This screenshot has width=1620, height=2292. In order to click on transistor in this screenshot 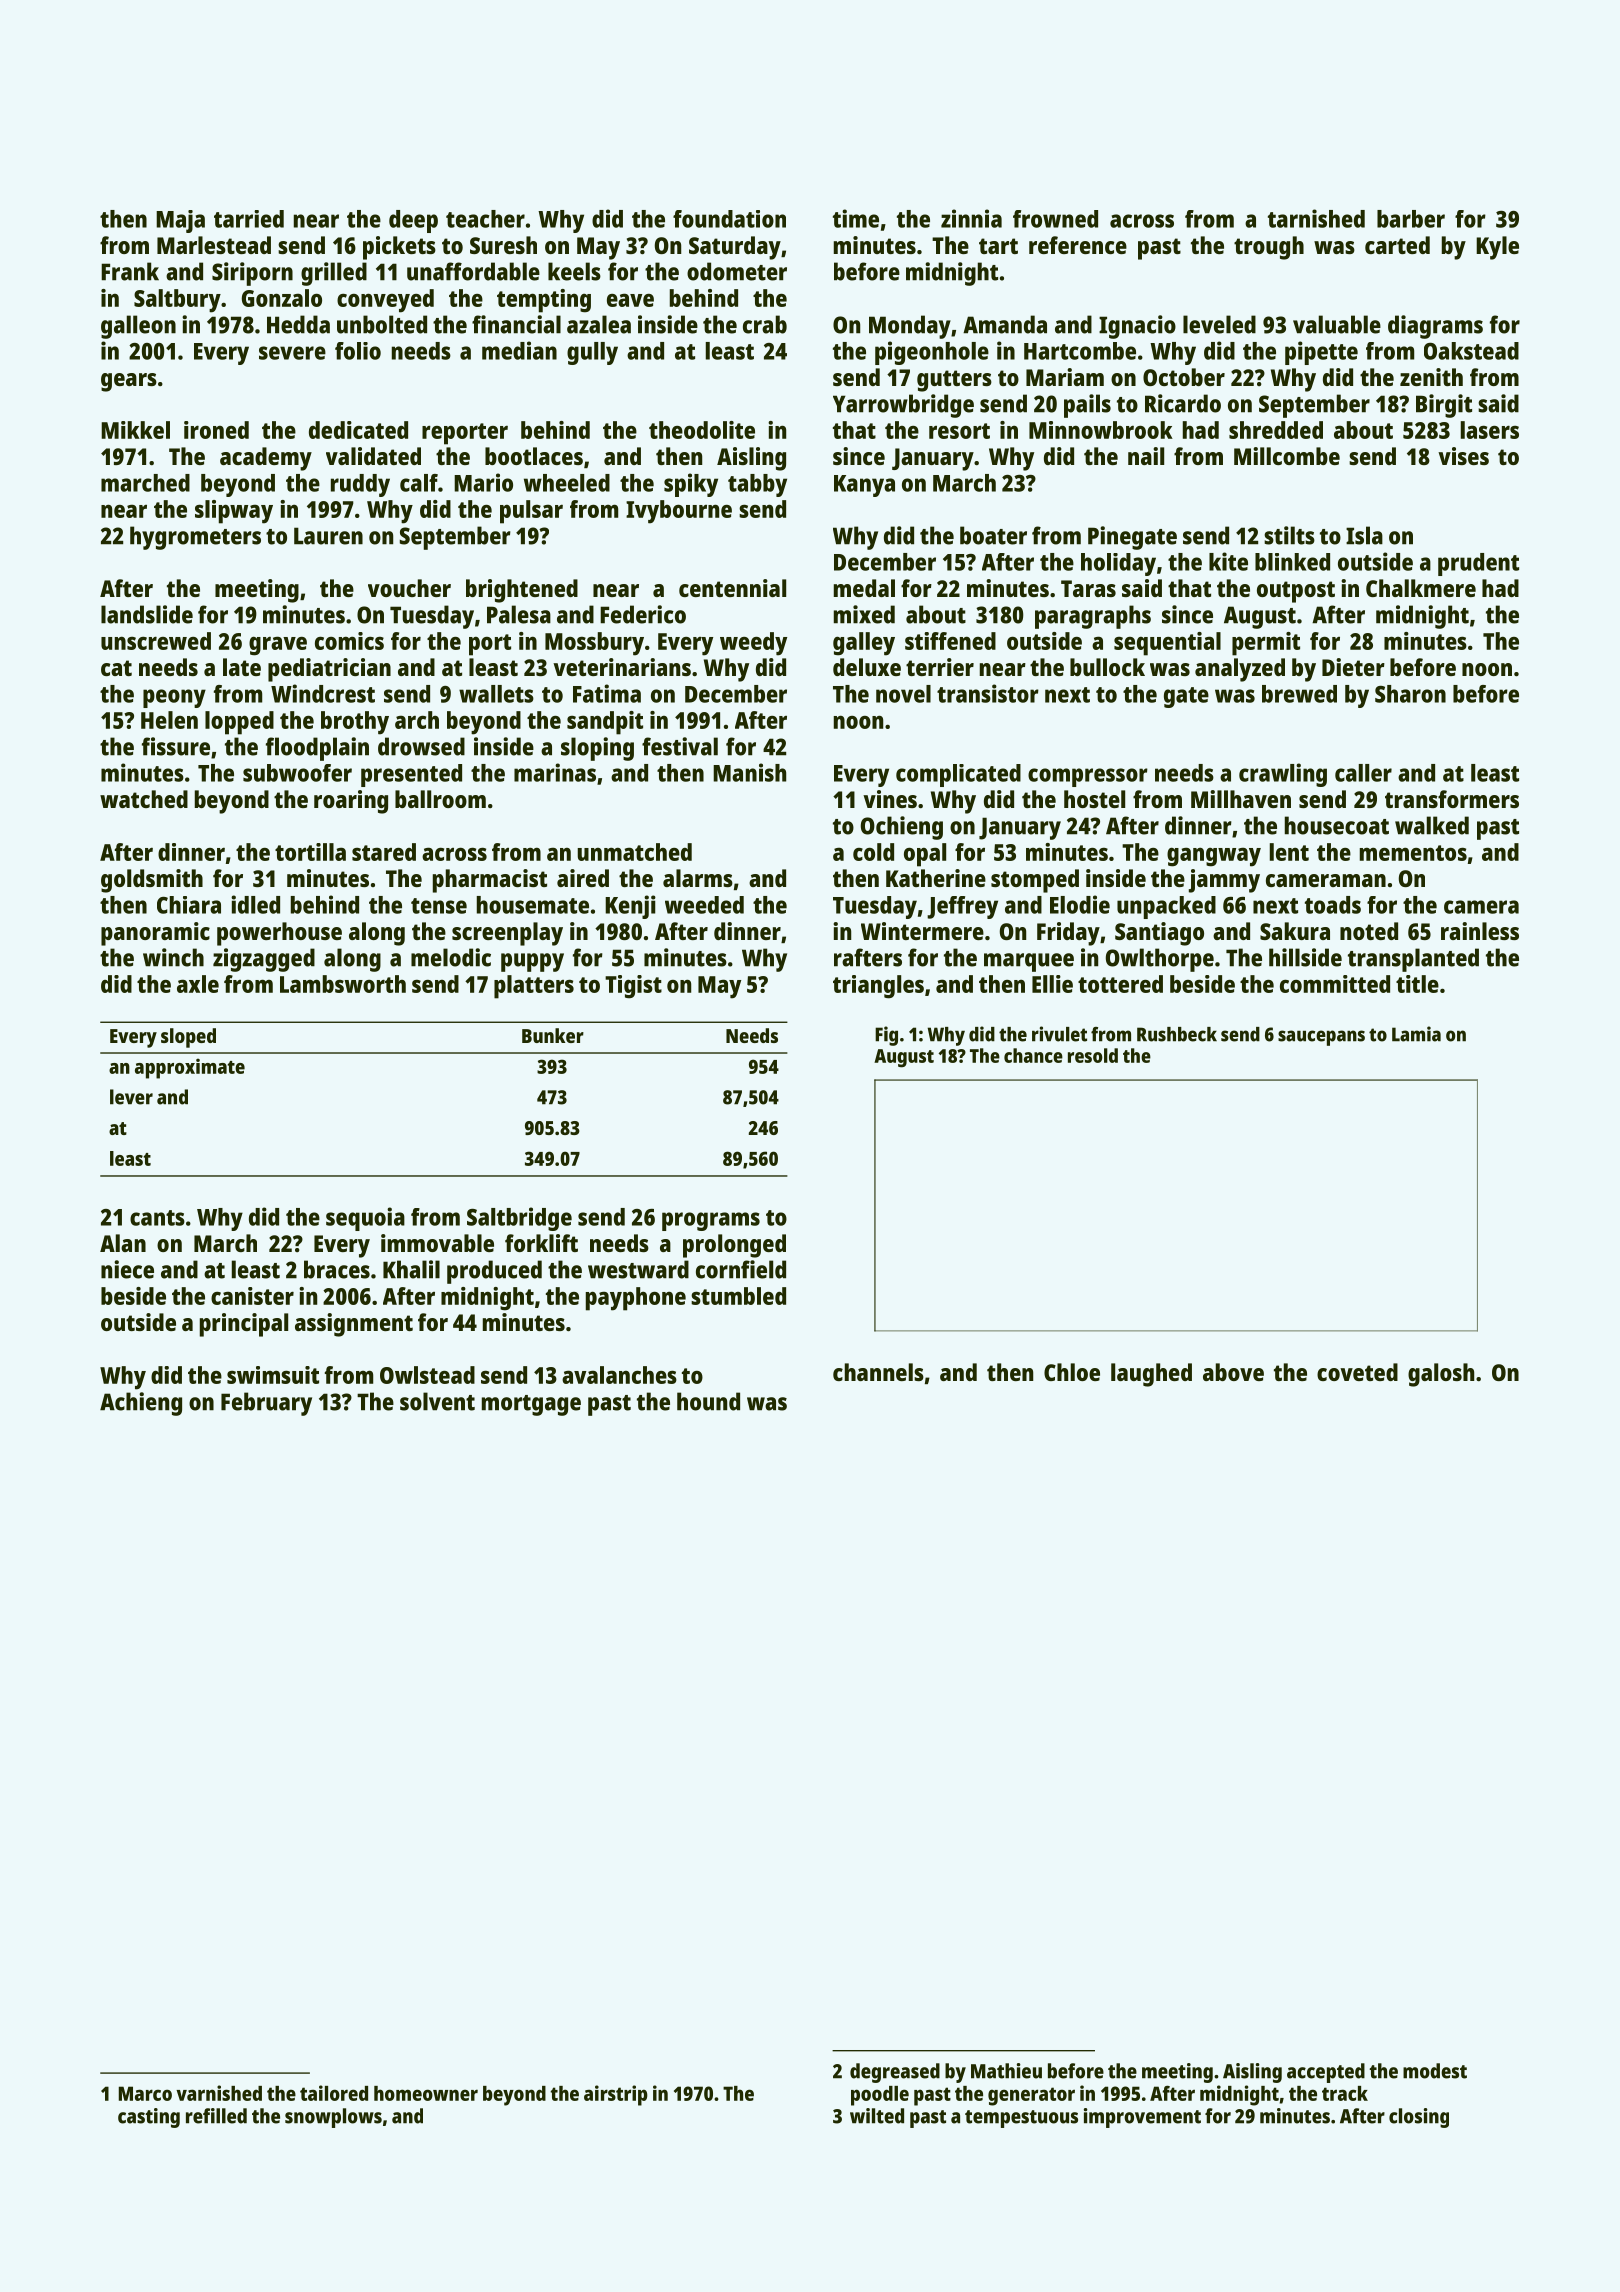, I will do `click(988, 693)`.
